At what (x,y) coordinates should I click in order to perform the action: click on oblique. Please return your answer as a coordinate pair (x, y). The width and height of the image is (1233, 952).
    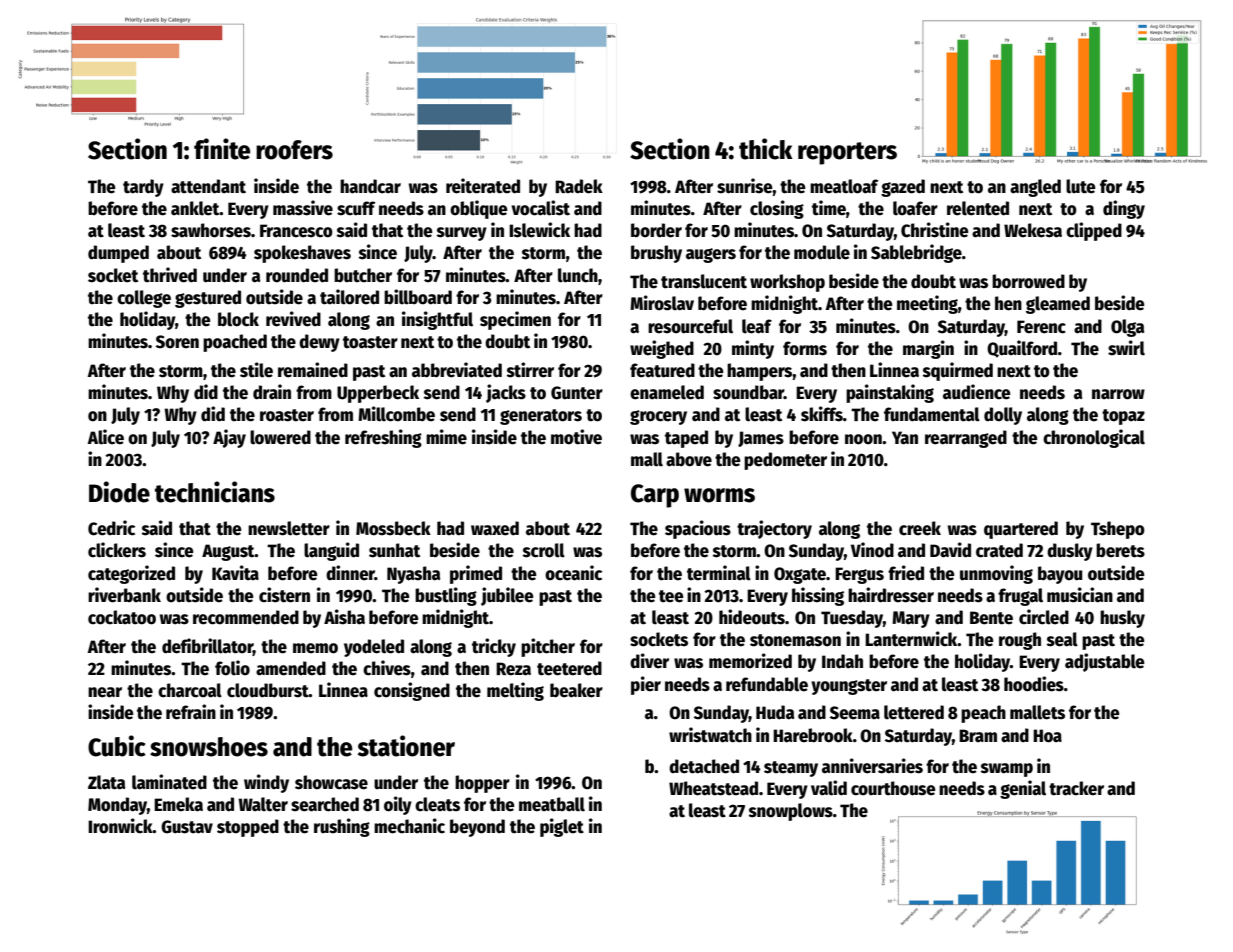
    Looking at the image, I should click on (478, 209).
